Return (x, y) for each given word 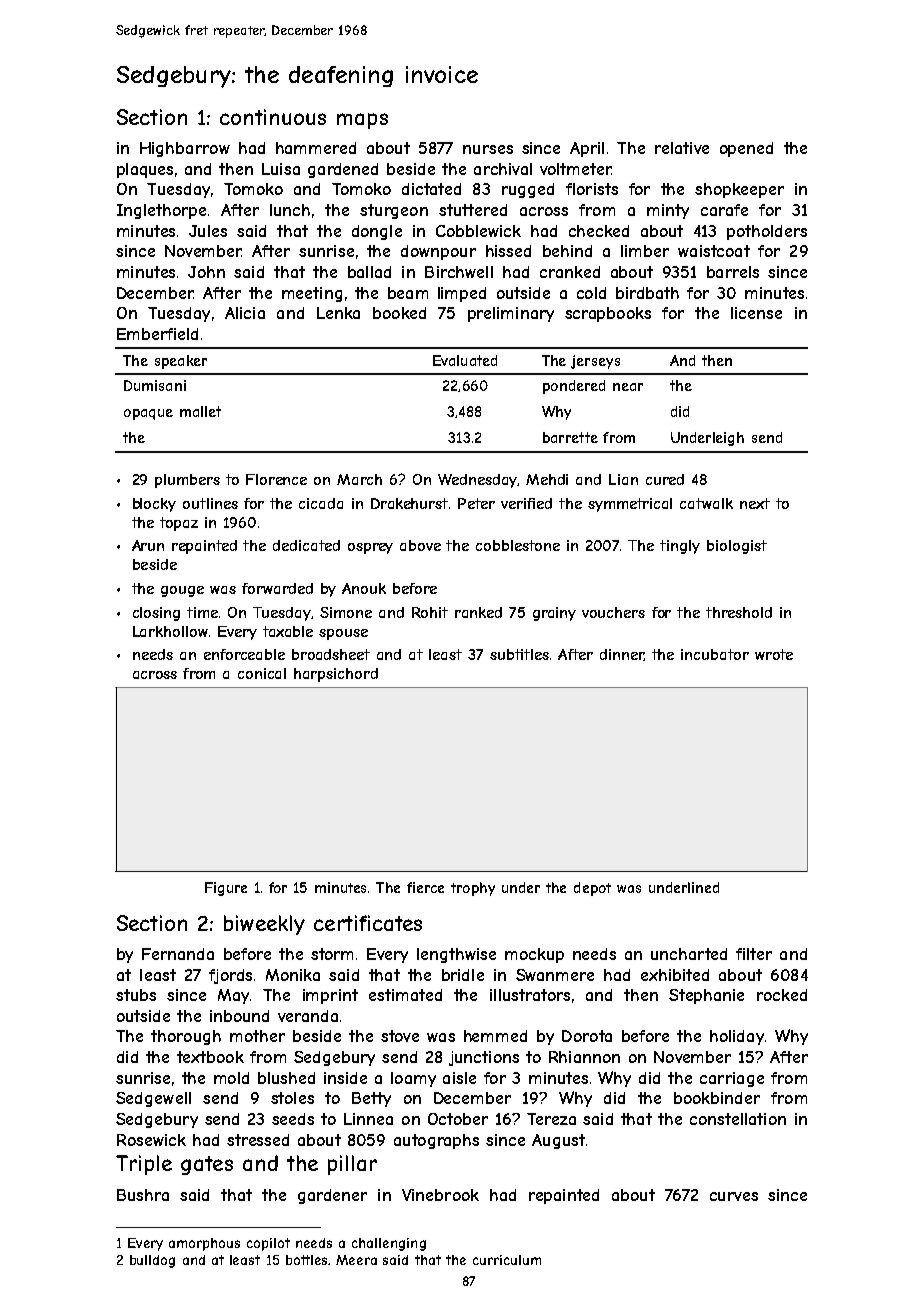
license (756, 313)
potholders (767, 232)
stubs (136, 995)
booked (399, 313)
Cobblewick (478, 231)
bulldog (152, 1261)
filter (754, 954)
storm (332, 954)
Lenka (338, 313)
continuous (273, 117)
